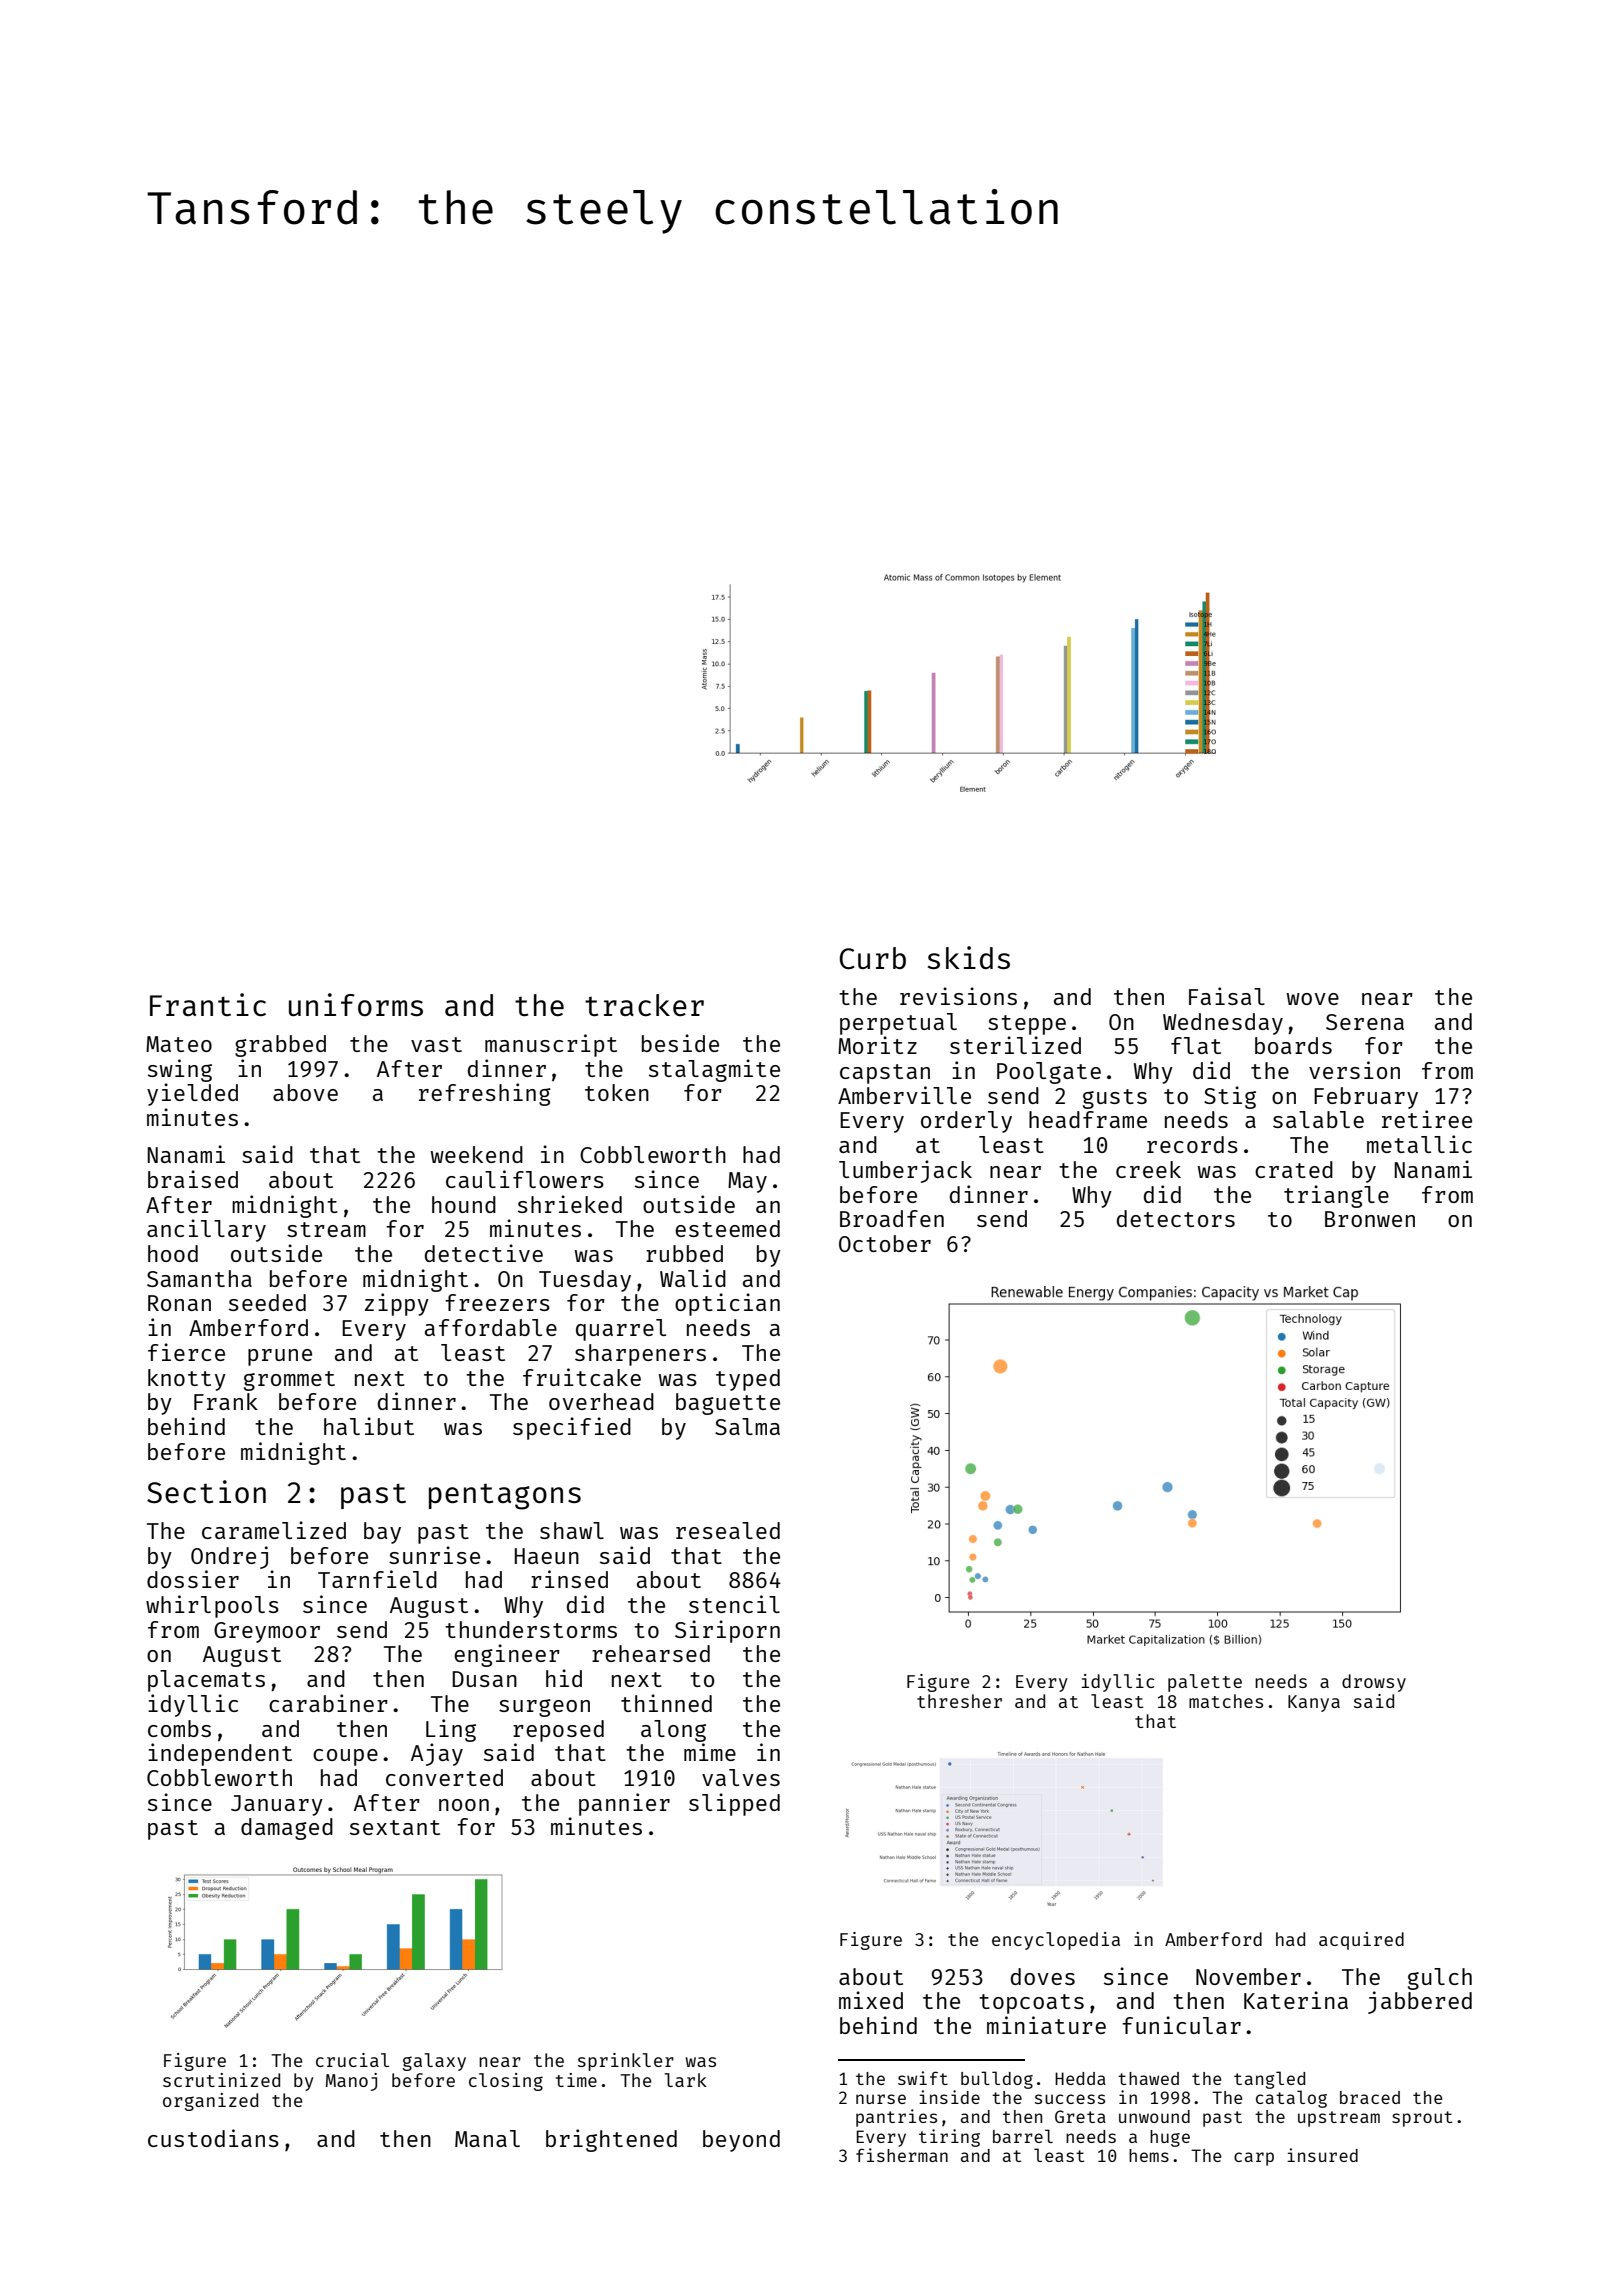 Image resolution: width=1620 pixels, height=2292 pixels. What do you see at coordinates (871, 2000) in the image?
I see `mixed` at bounding box center [871, 2000].
